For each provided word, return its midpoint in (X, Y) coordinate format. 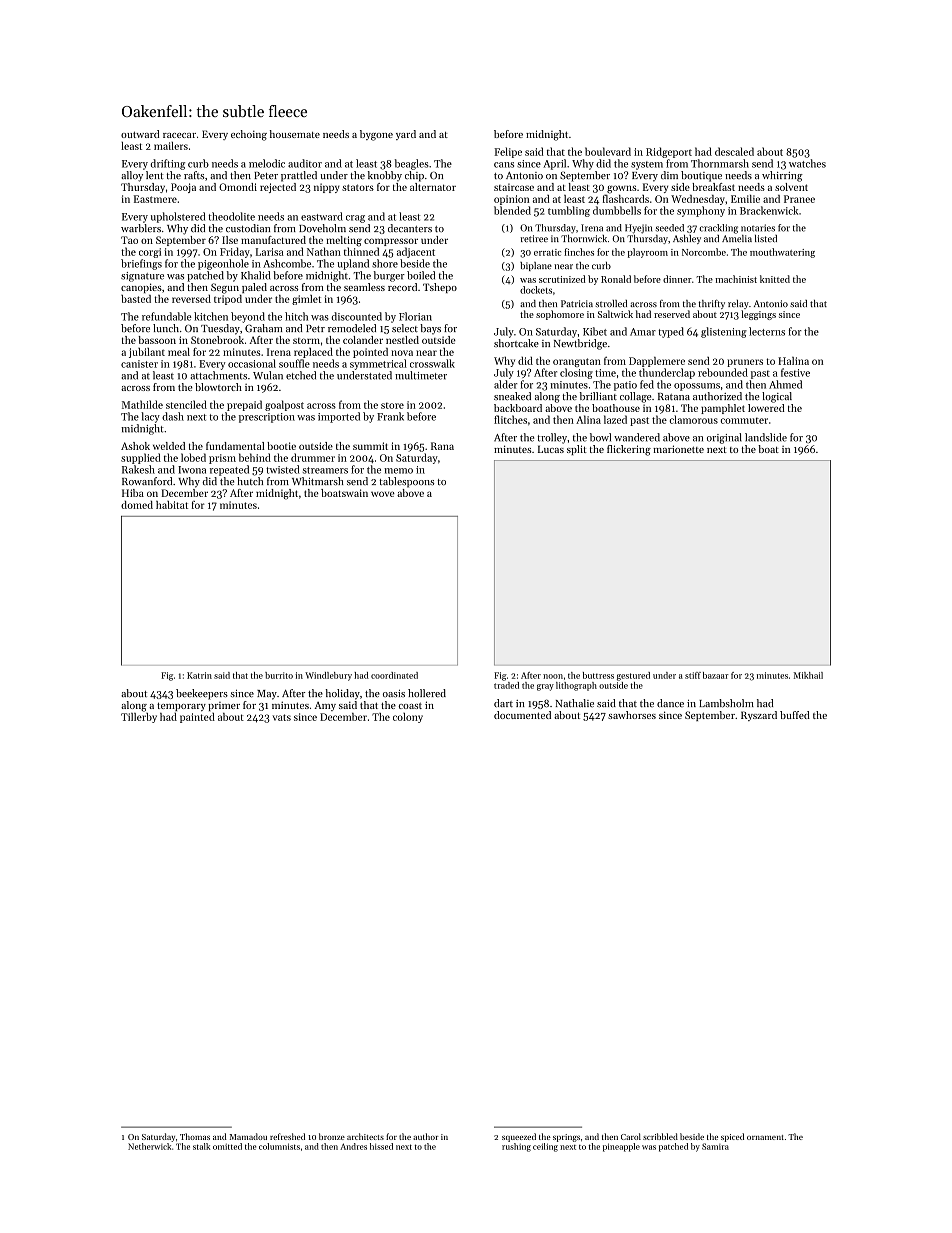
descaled (734, 151)
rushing (516, 1147)
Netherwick (149, 1146)
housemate (295, 134)
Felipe (508, 152)
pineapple (621, 1147)
